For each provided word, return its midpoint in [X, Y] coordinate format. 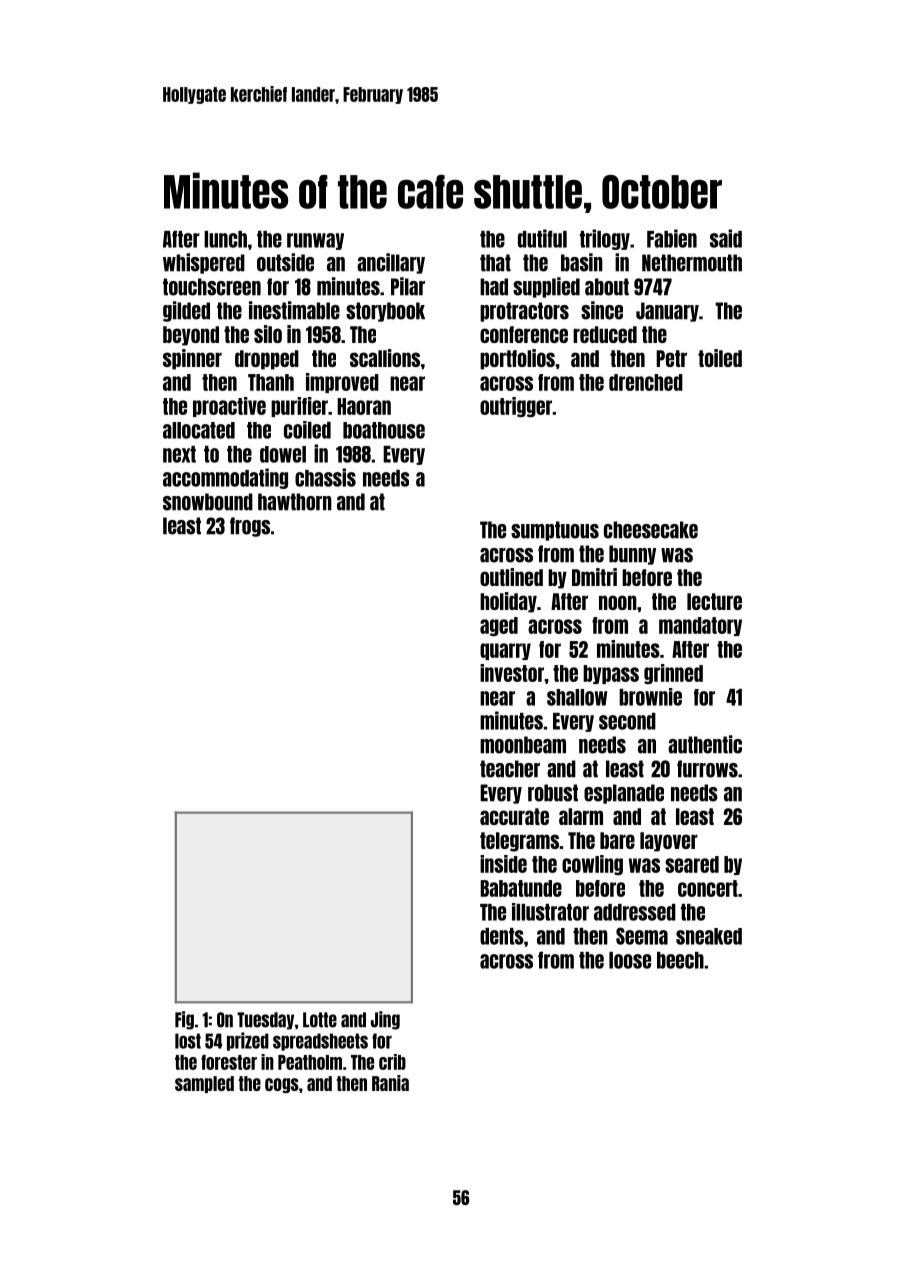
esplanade [624, 794]
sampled [204, 1084]
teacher [510, 769]
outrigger [516, 407]
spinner [192, 359]
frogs [250, 527]
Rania [390, 1083]
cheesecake [651, 530]
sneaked [709, 936]
